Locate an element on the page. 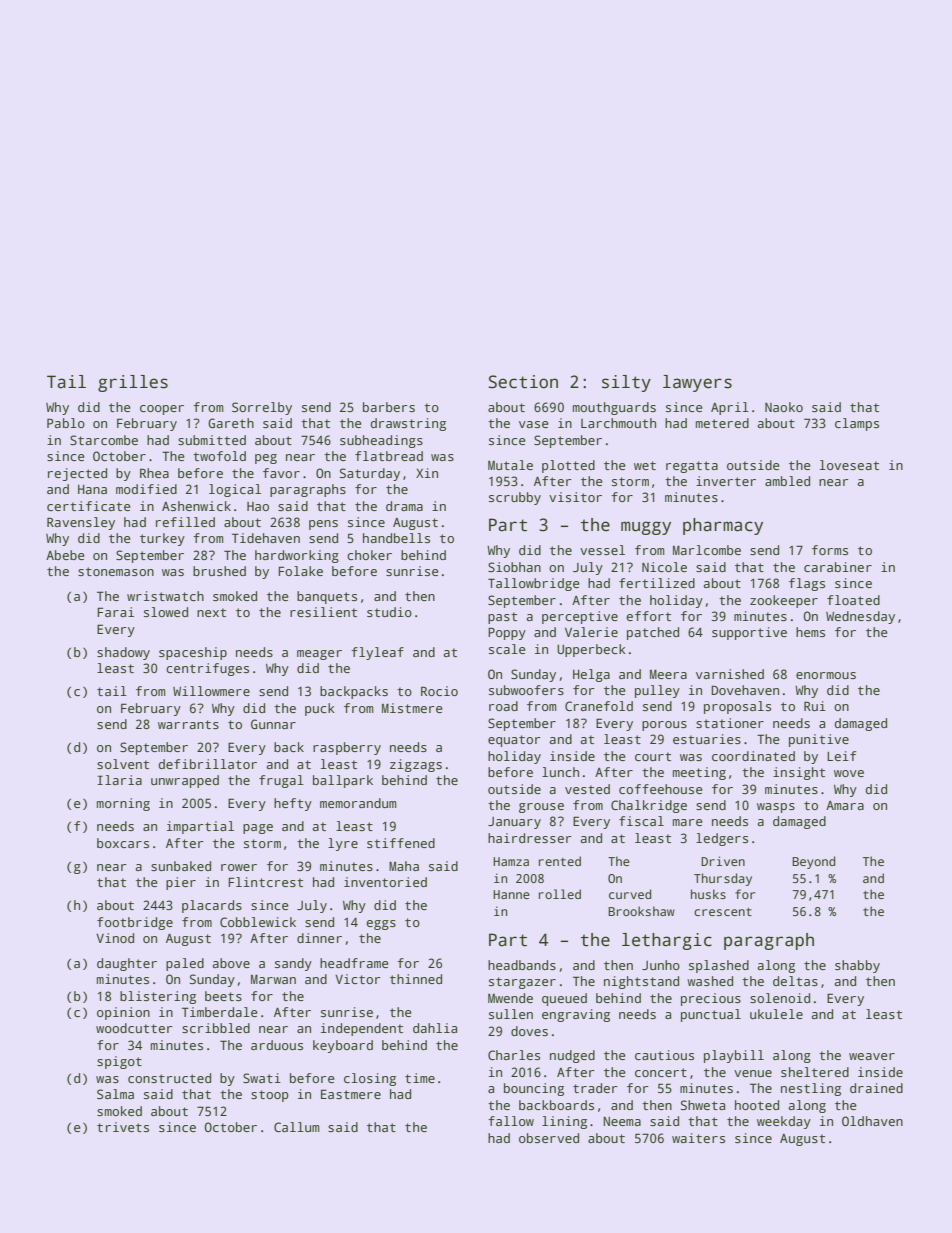  Salma is located at coordinates (115, 1094).
